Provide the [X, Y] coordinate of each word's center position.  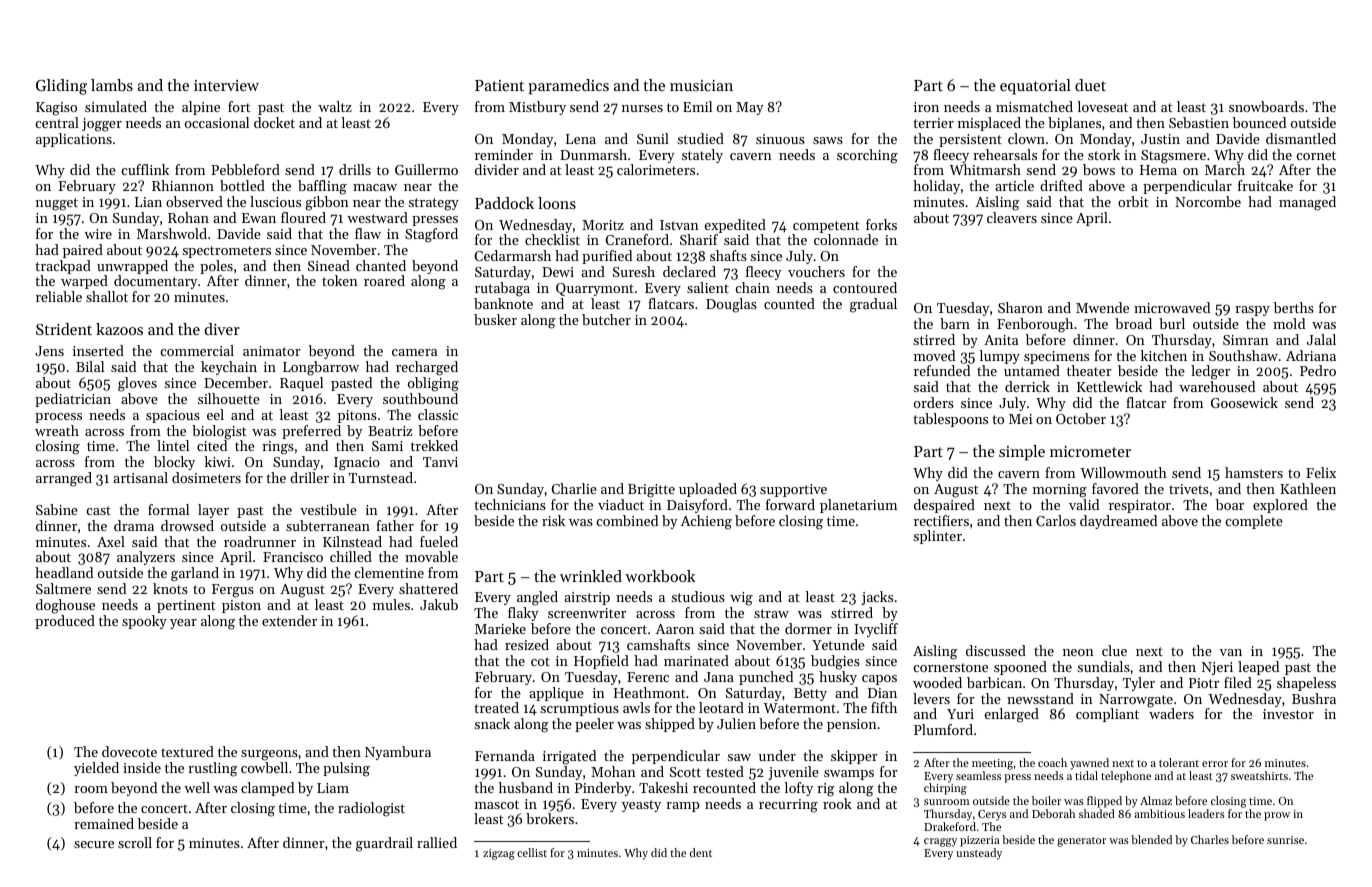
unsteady [979, 854]
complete [1254, 522]
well [197, 787]
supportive [793, 490]
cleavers [1012, 217]
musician [701, 85]
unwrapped [132, 267]
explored [1280, 506]
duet [1090, 85]
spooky [144, 622]
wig [741, 599]
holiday [936, 187]
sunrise [1285, 840]
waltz [335, 106]
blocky [174, 463]
